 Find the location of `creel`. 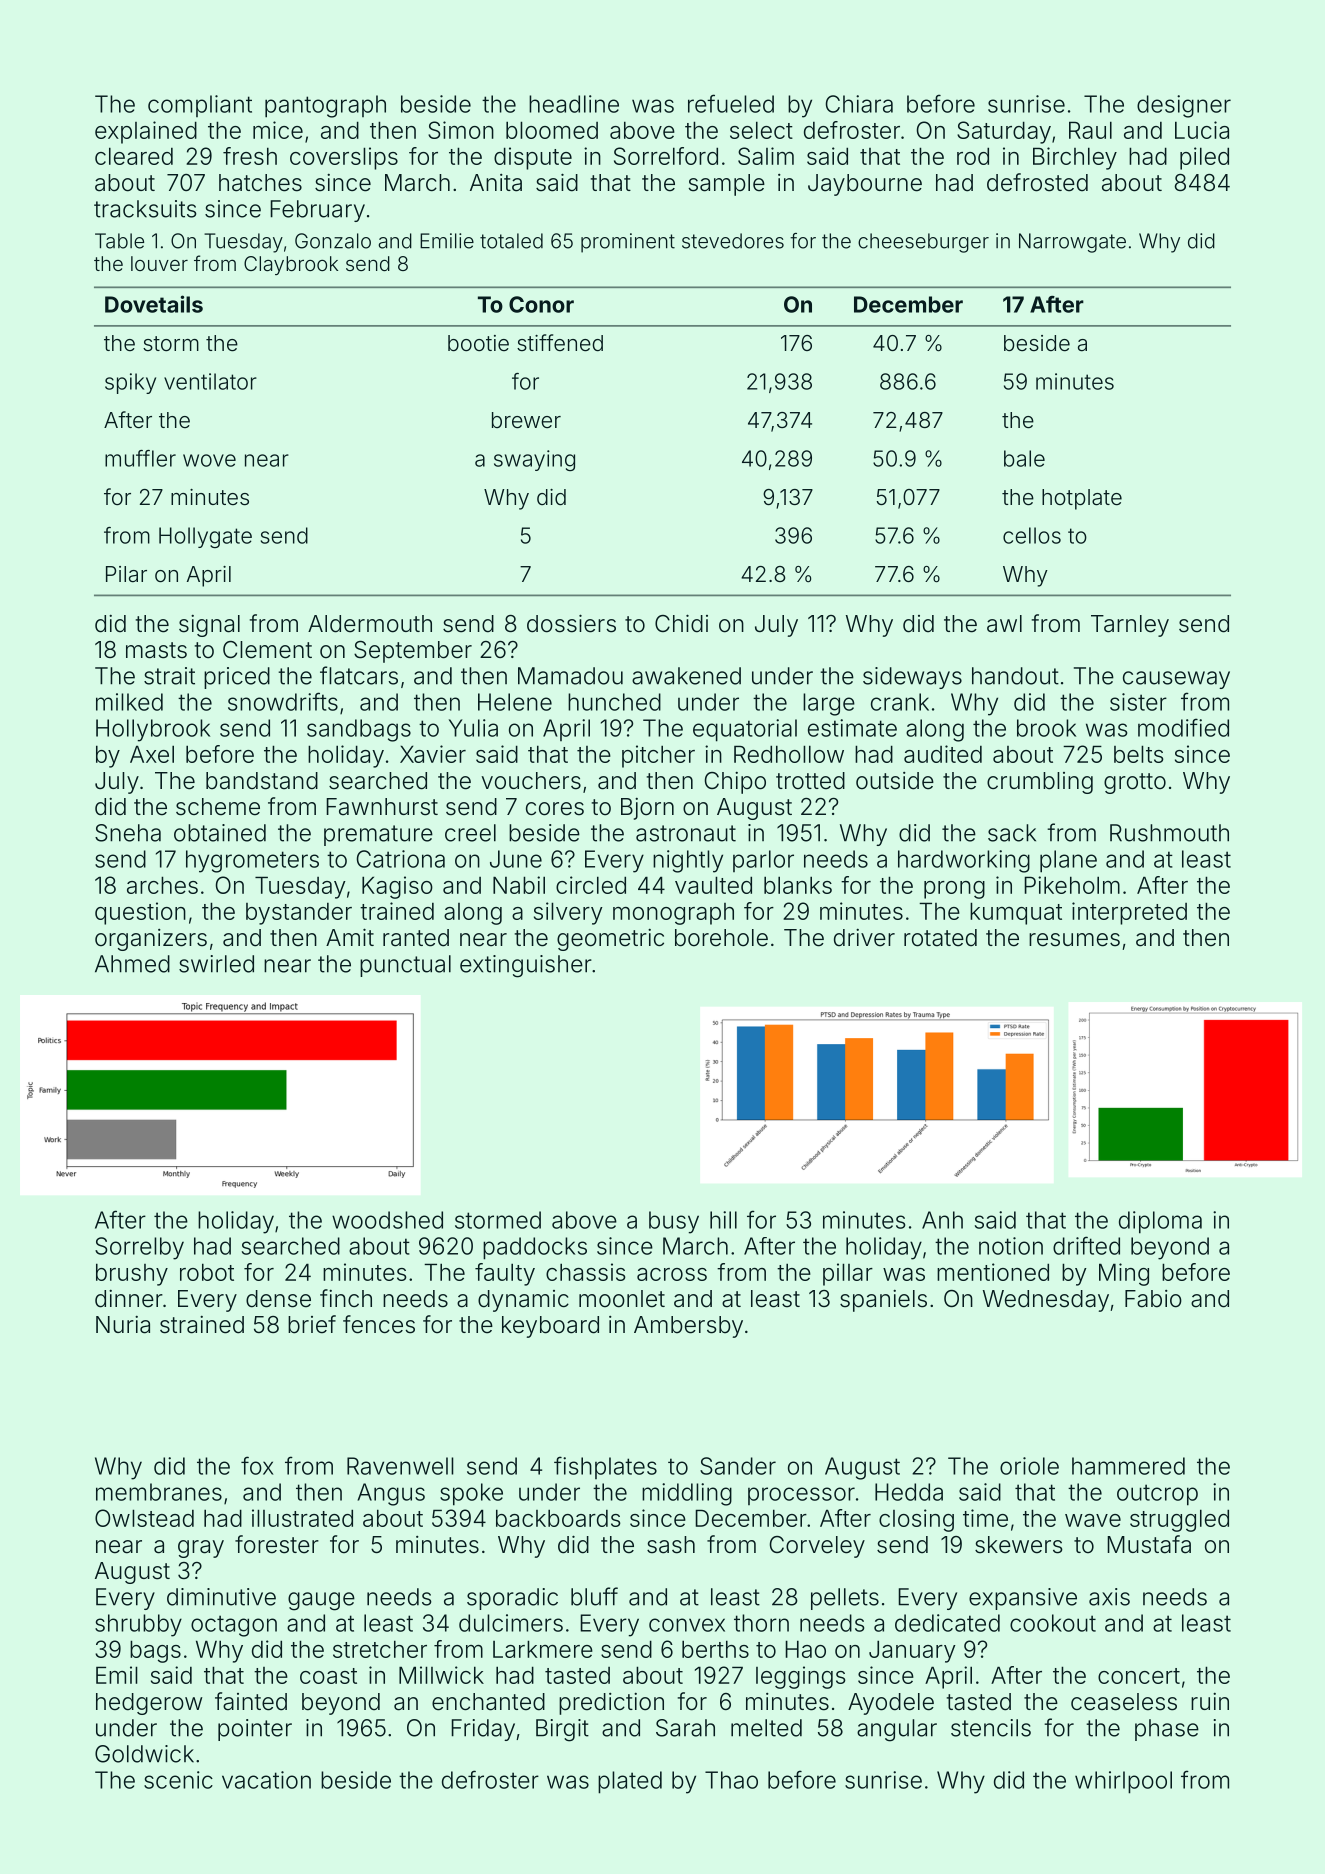

creel is located at coordinates (470, 833).
